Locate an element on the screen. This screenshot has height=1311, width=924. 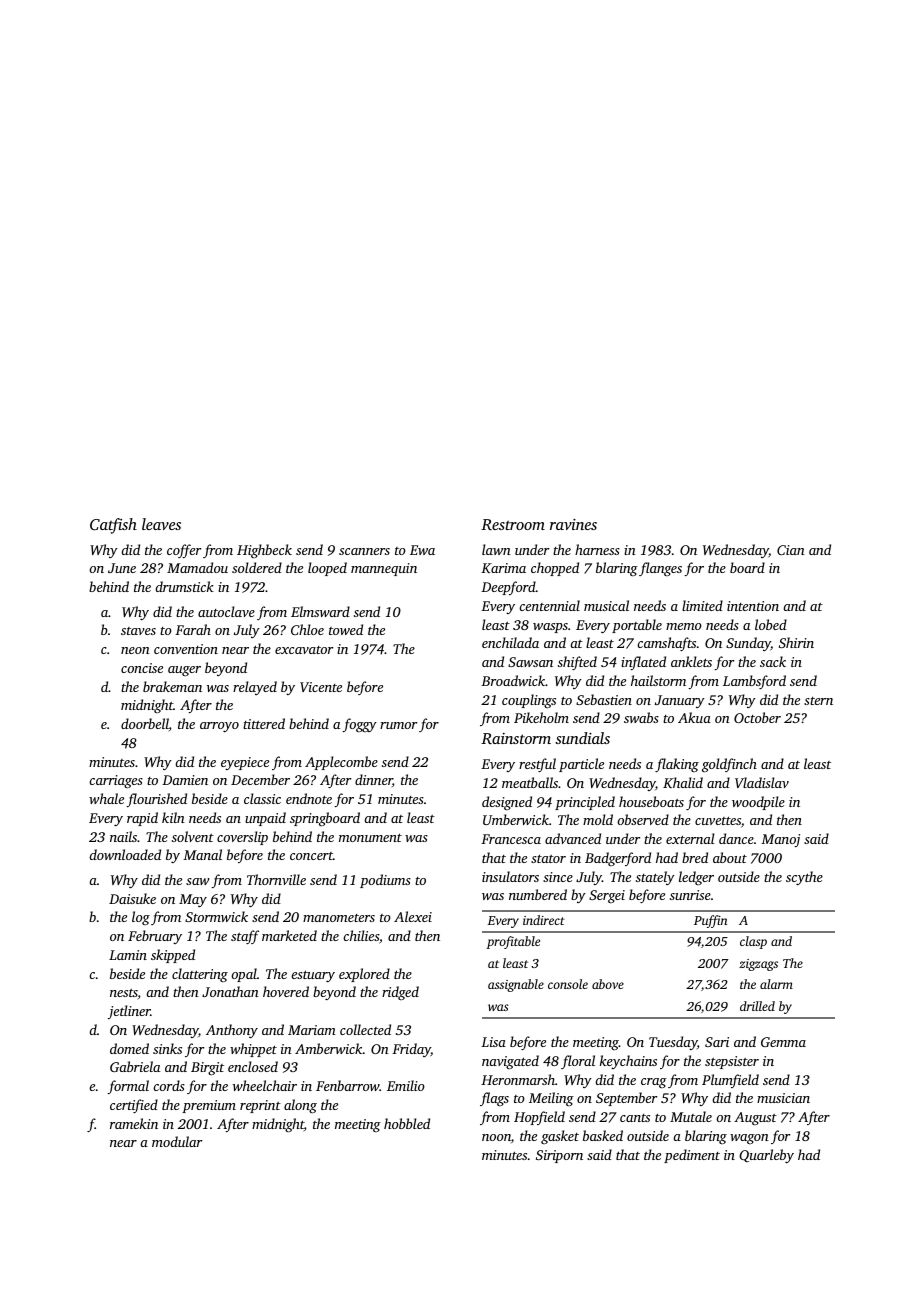
ridged is located at coordinates (400, 993).
